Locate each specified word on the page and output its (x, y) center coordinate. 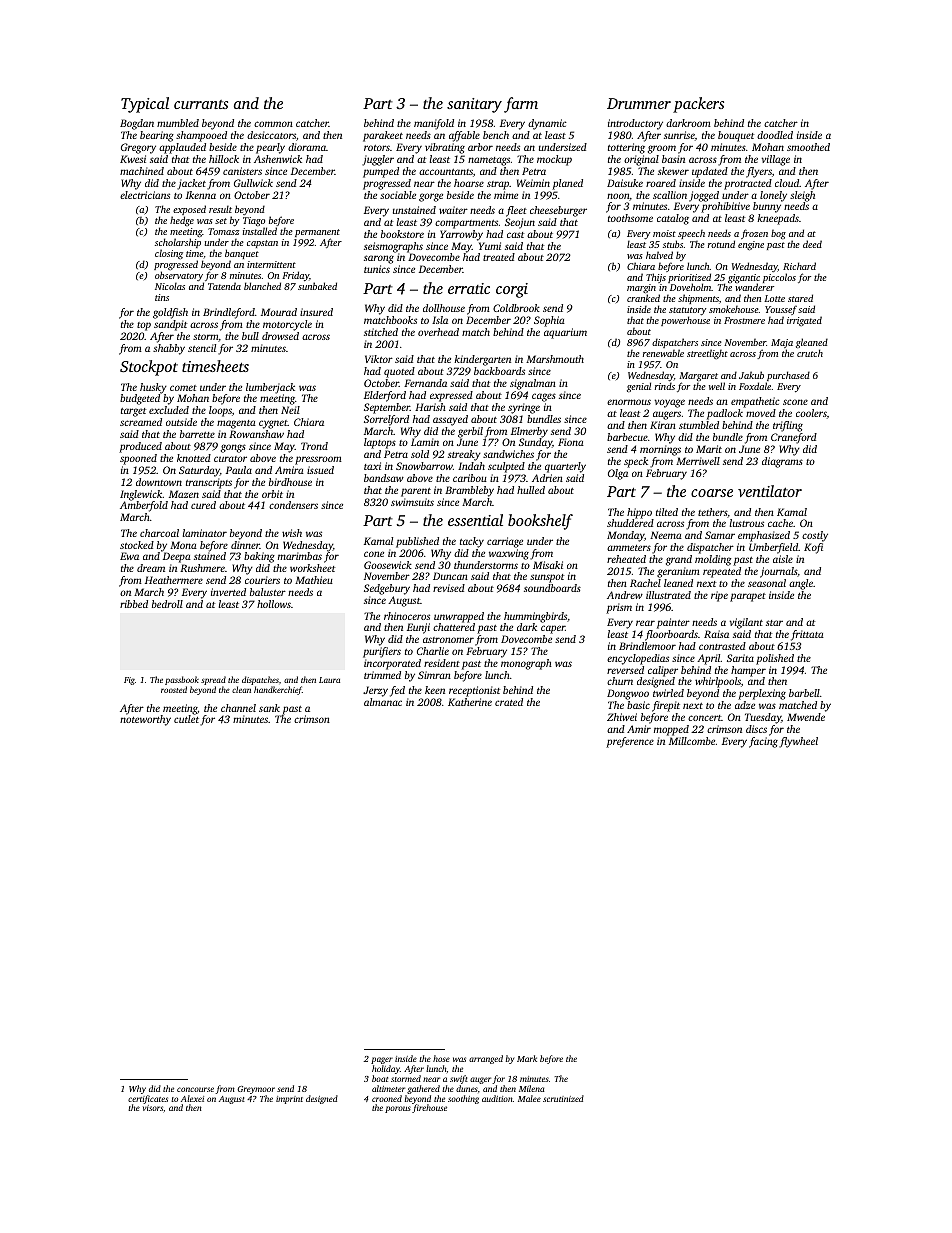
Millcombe (692, 741)
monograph (526, 664)
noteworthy (145, 720)
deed (812, 244)
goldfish (170, 313)
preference (630, 742)
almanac (383, 702)
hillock (224, 159)
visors (153, 1108)
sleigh (802, 196)
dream (151, 568)
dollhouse (444, 308)
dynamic (547, 124)
